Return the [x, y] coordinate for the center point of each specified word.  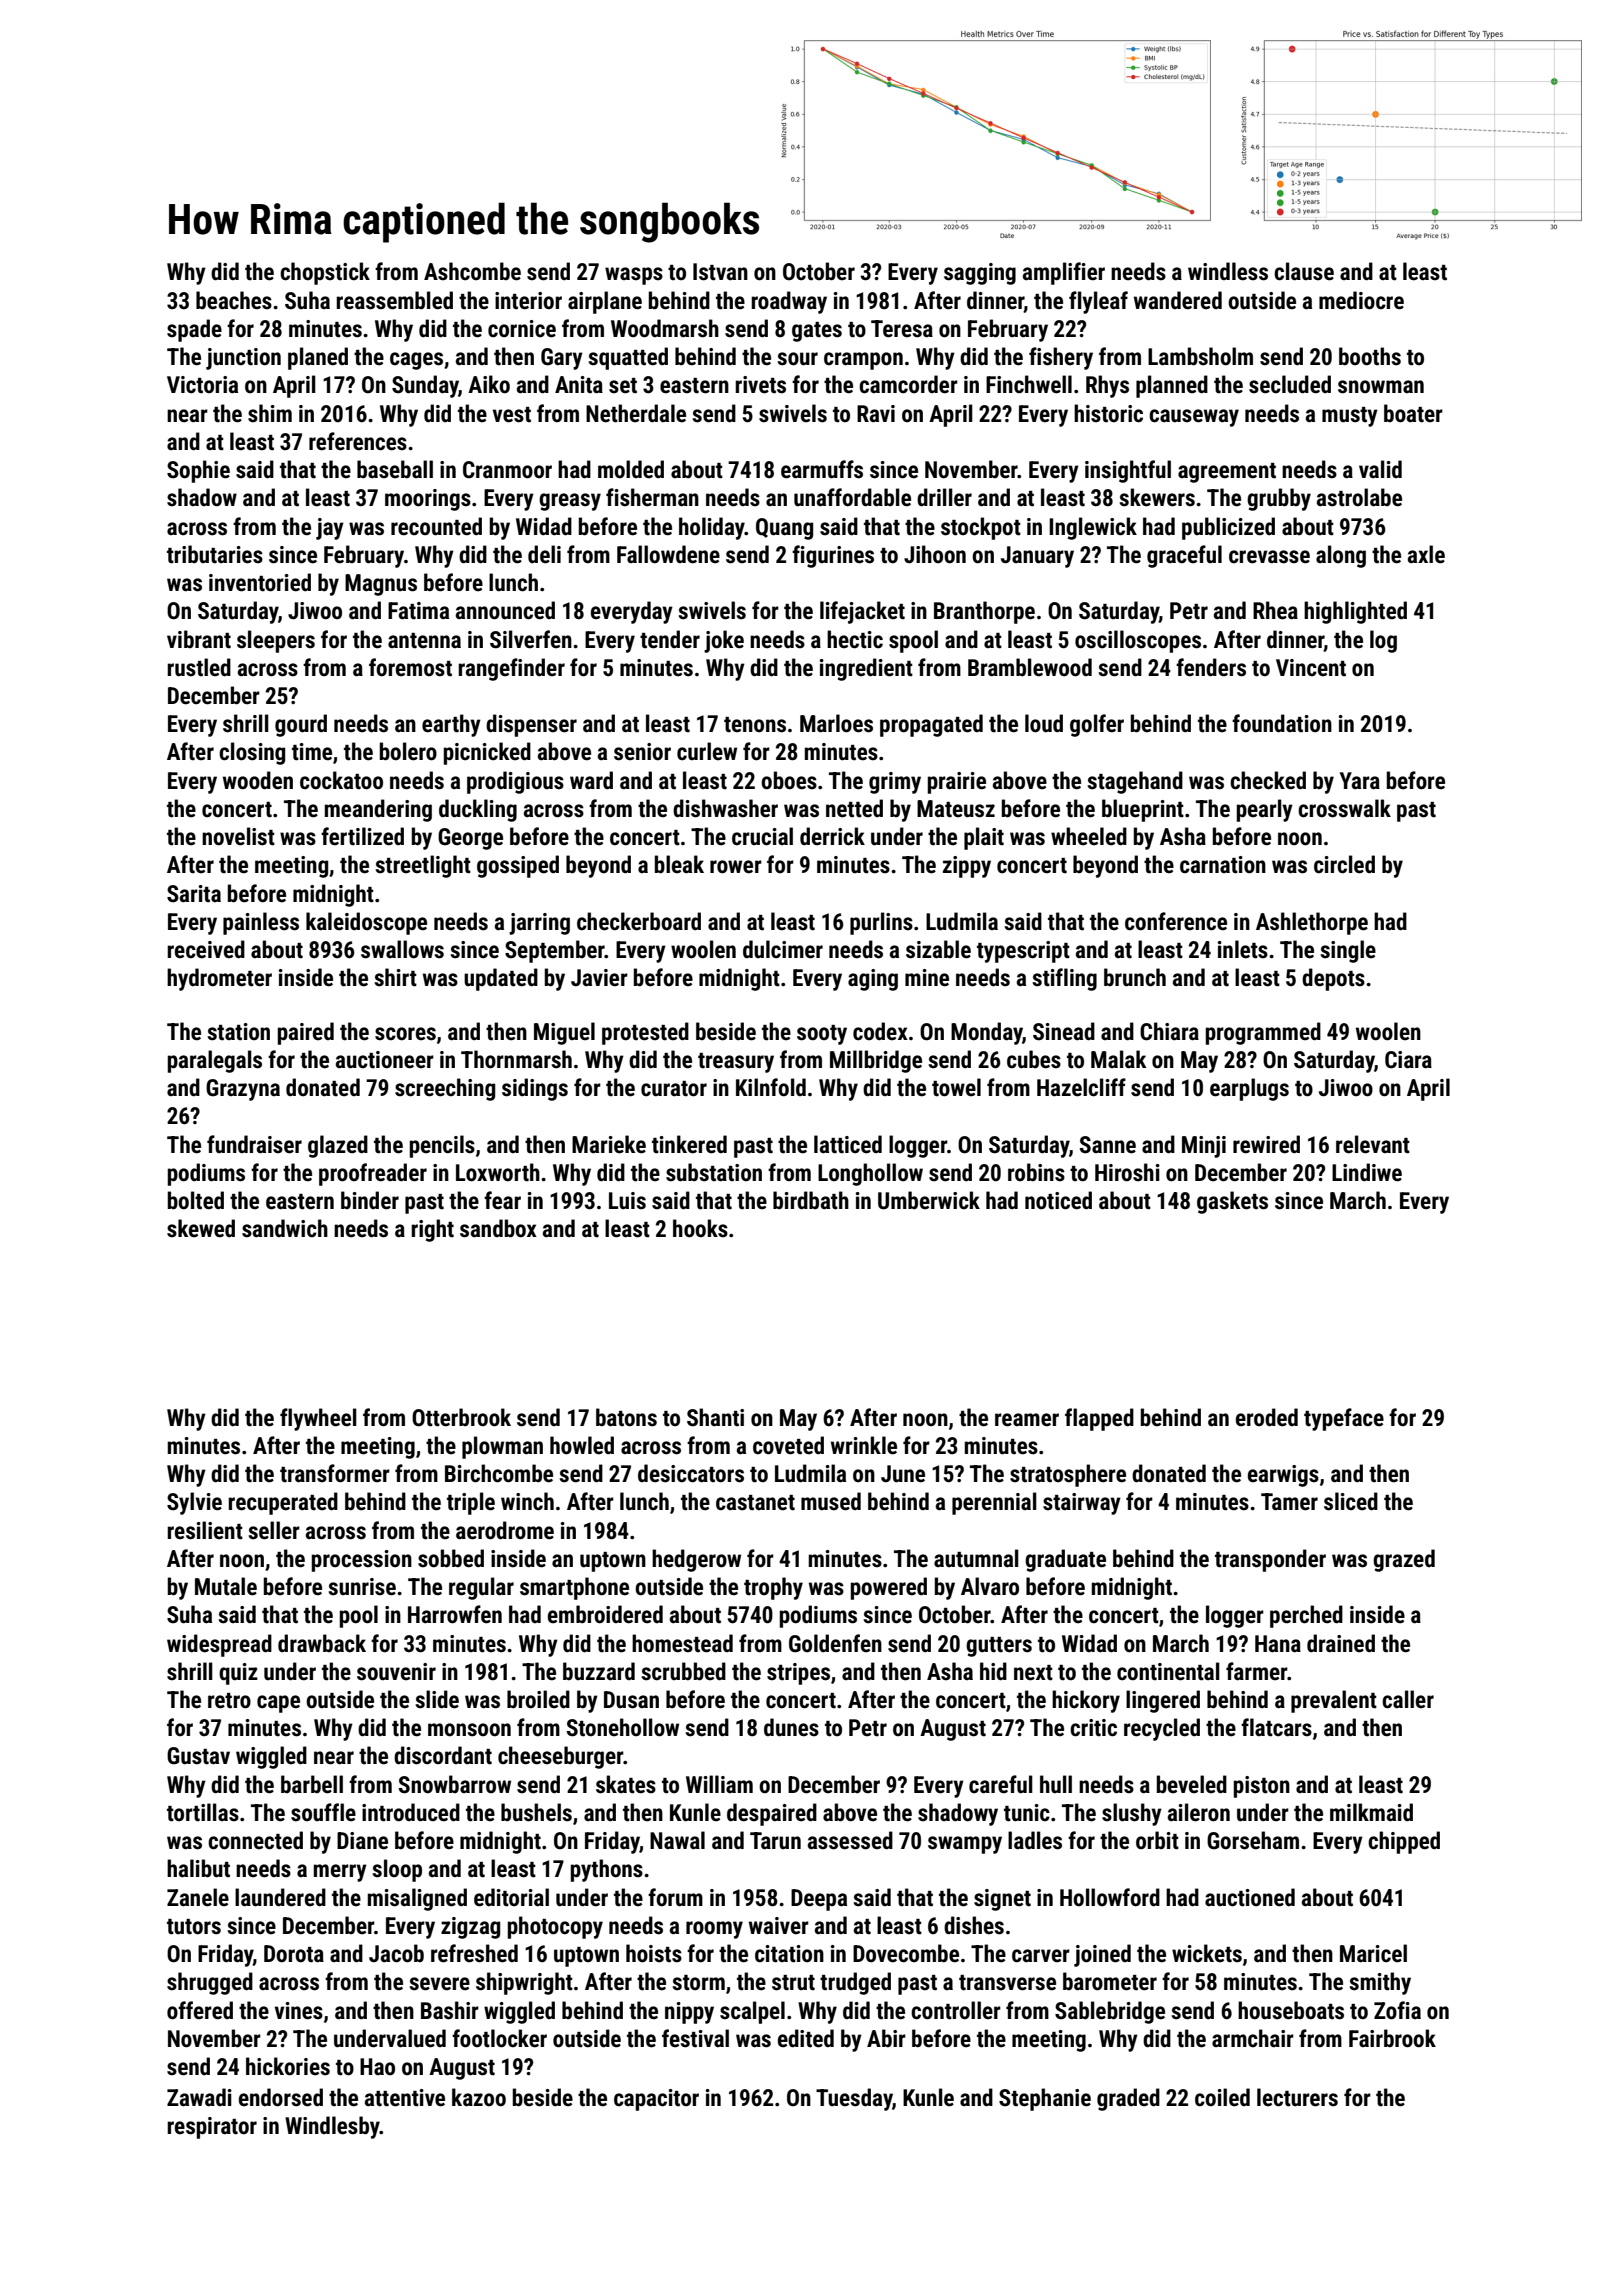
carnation [1223, 865]
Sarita [194, 894]
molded [631, 469]
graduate [1065, 1560]
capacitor [656, 2100]
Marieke [609, 1144]
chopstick [325, 273]
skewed [201, 1228]
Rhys [1107, 386]
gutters [999, 1647]
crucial [762, 836]
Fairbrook [1392, 2038]
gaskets [1232, 1202]
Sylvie [194, 1503]
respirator [212, 2128]
